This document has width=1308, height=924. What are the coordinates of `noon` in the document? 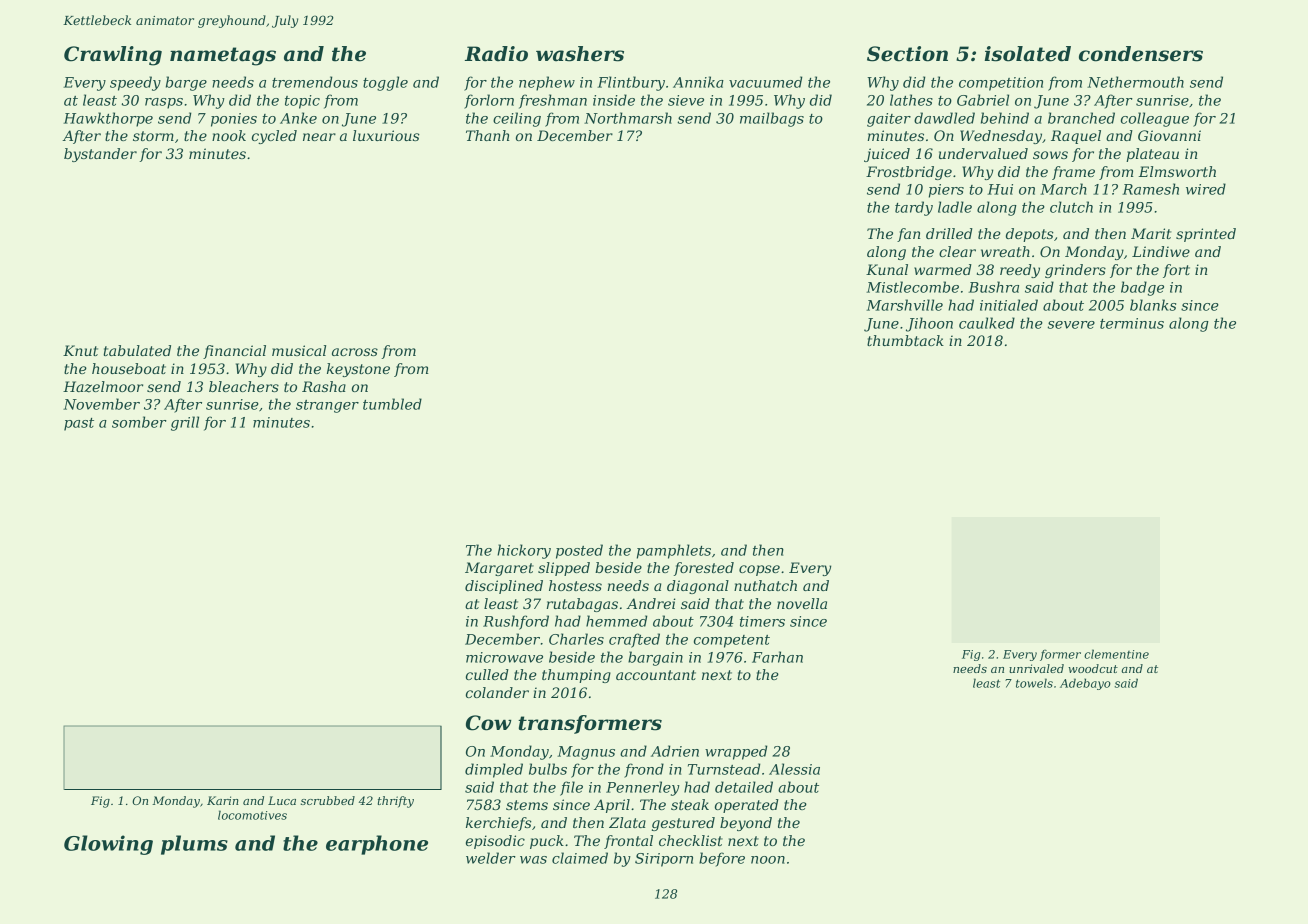 It's located at (768, 860).
